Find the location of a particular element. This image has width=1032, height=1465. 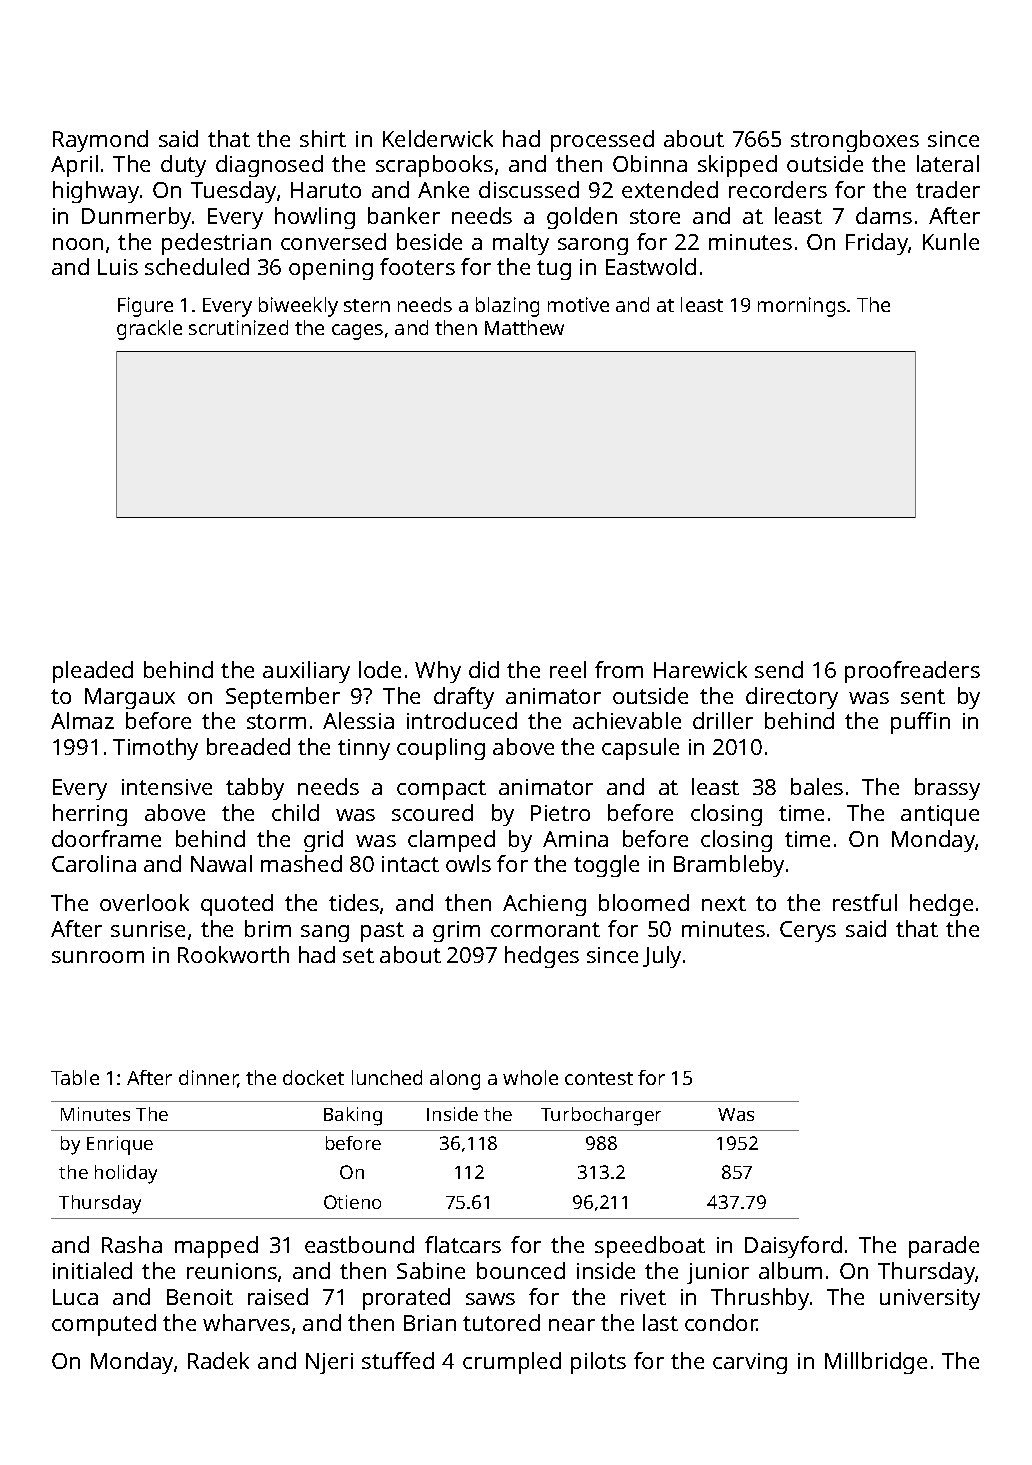

restful is located at coordinates (865, 902).
